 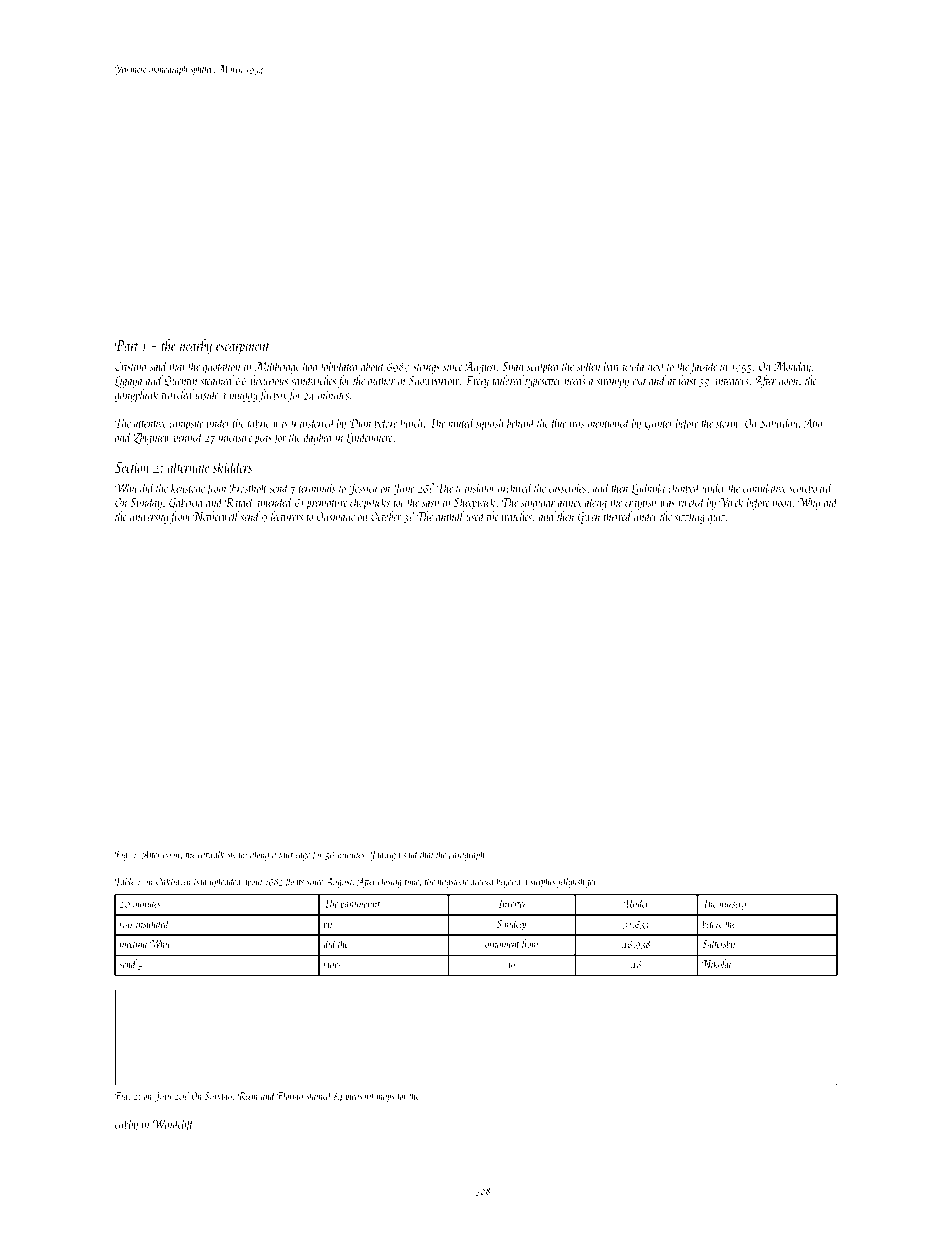 What do you see at coordinates (226, 882) in the screenshot?
I see `uploaded` at bounding box center [226, 882].
